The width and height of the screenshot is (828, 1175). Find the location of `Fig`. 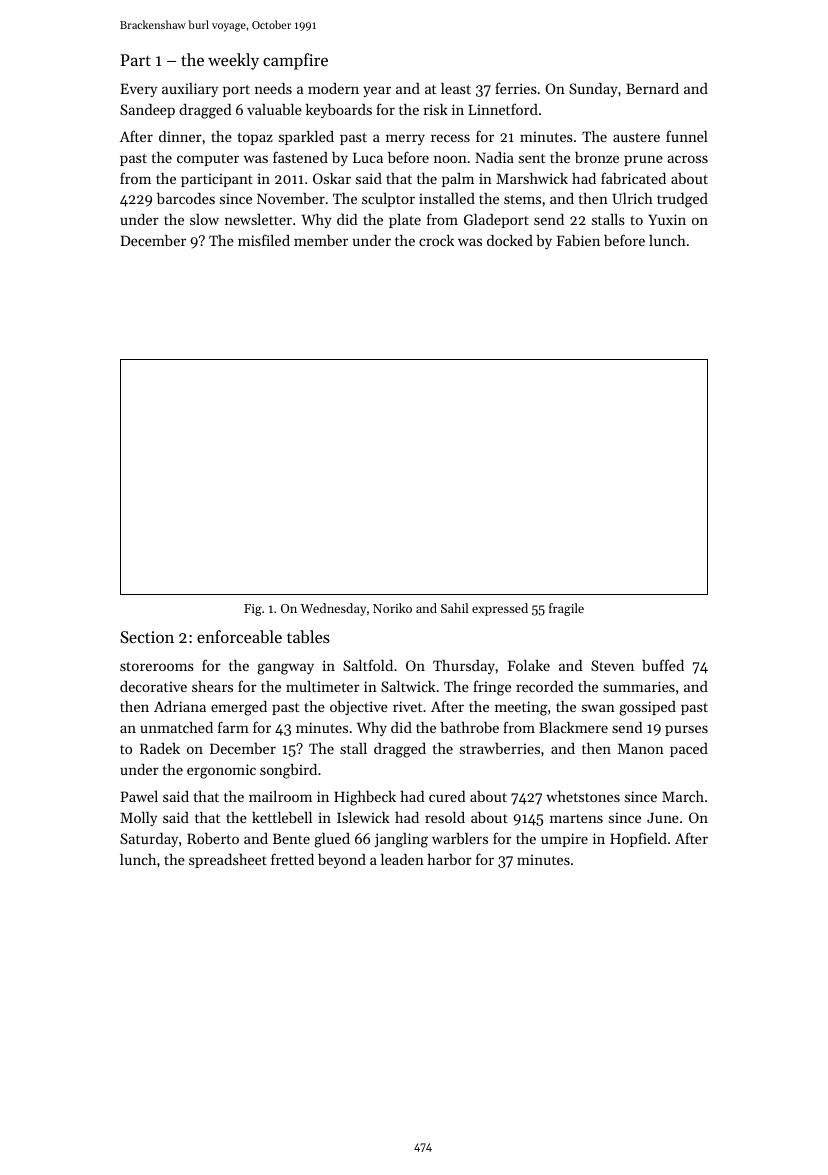

Fig is located at coordinates (253, 610).
